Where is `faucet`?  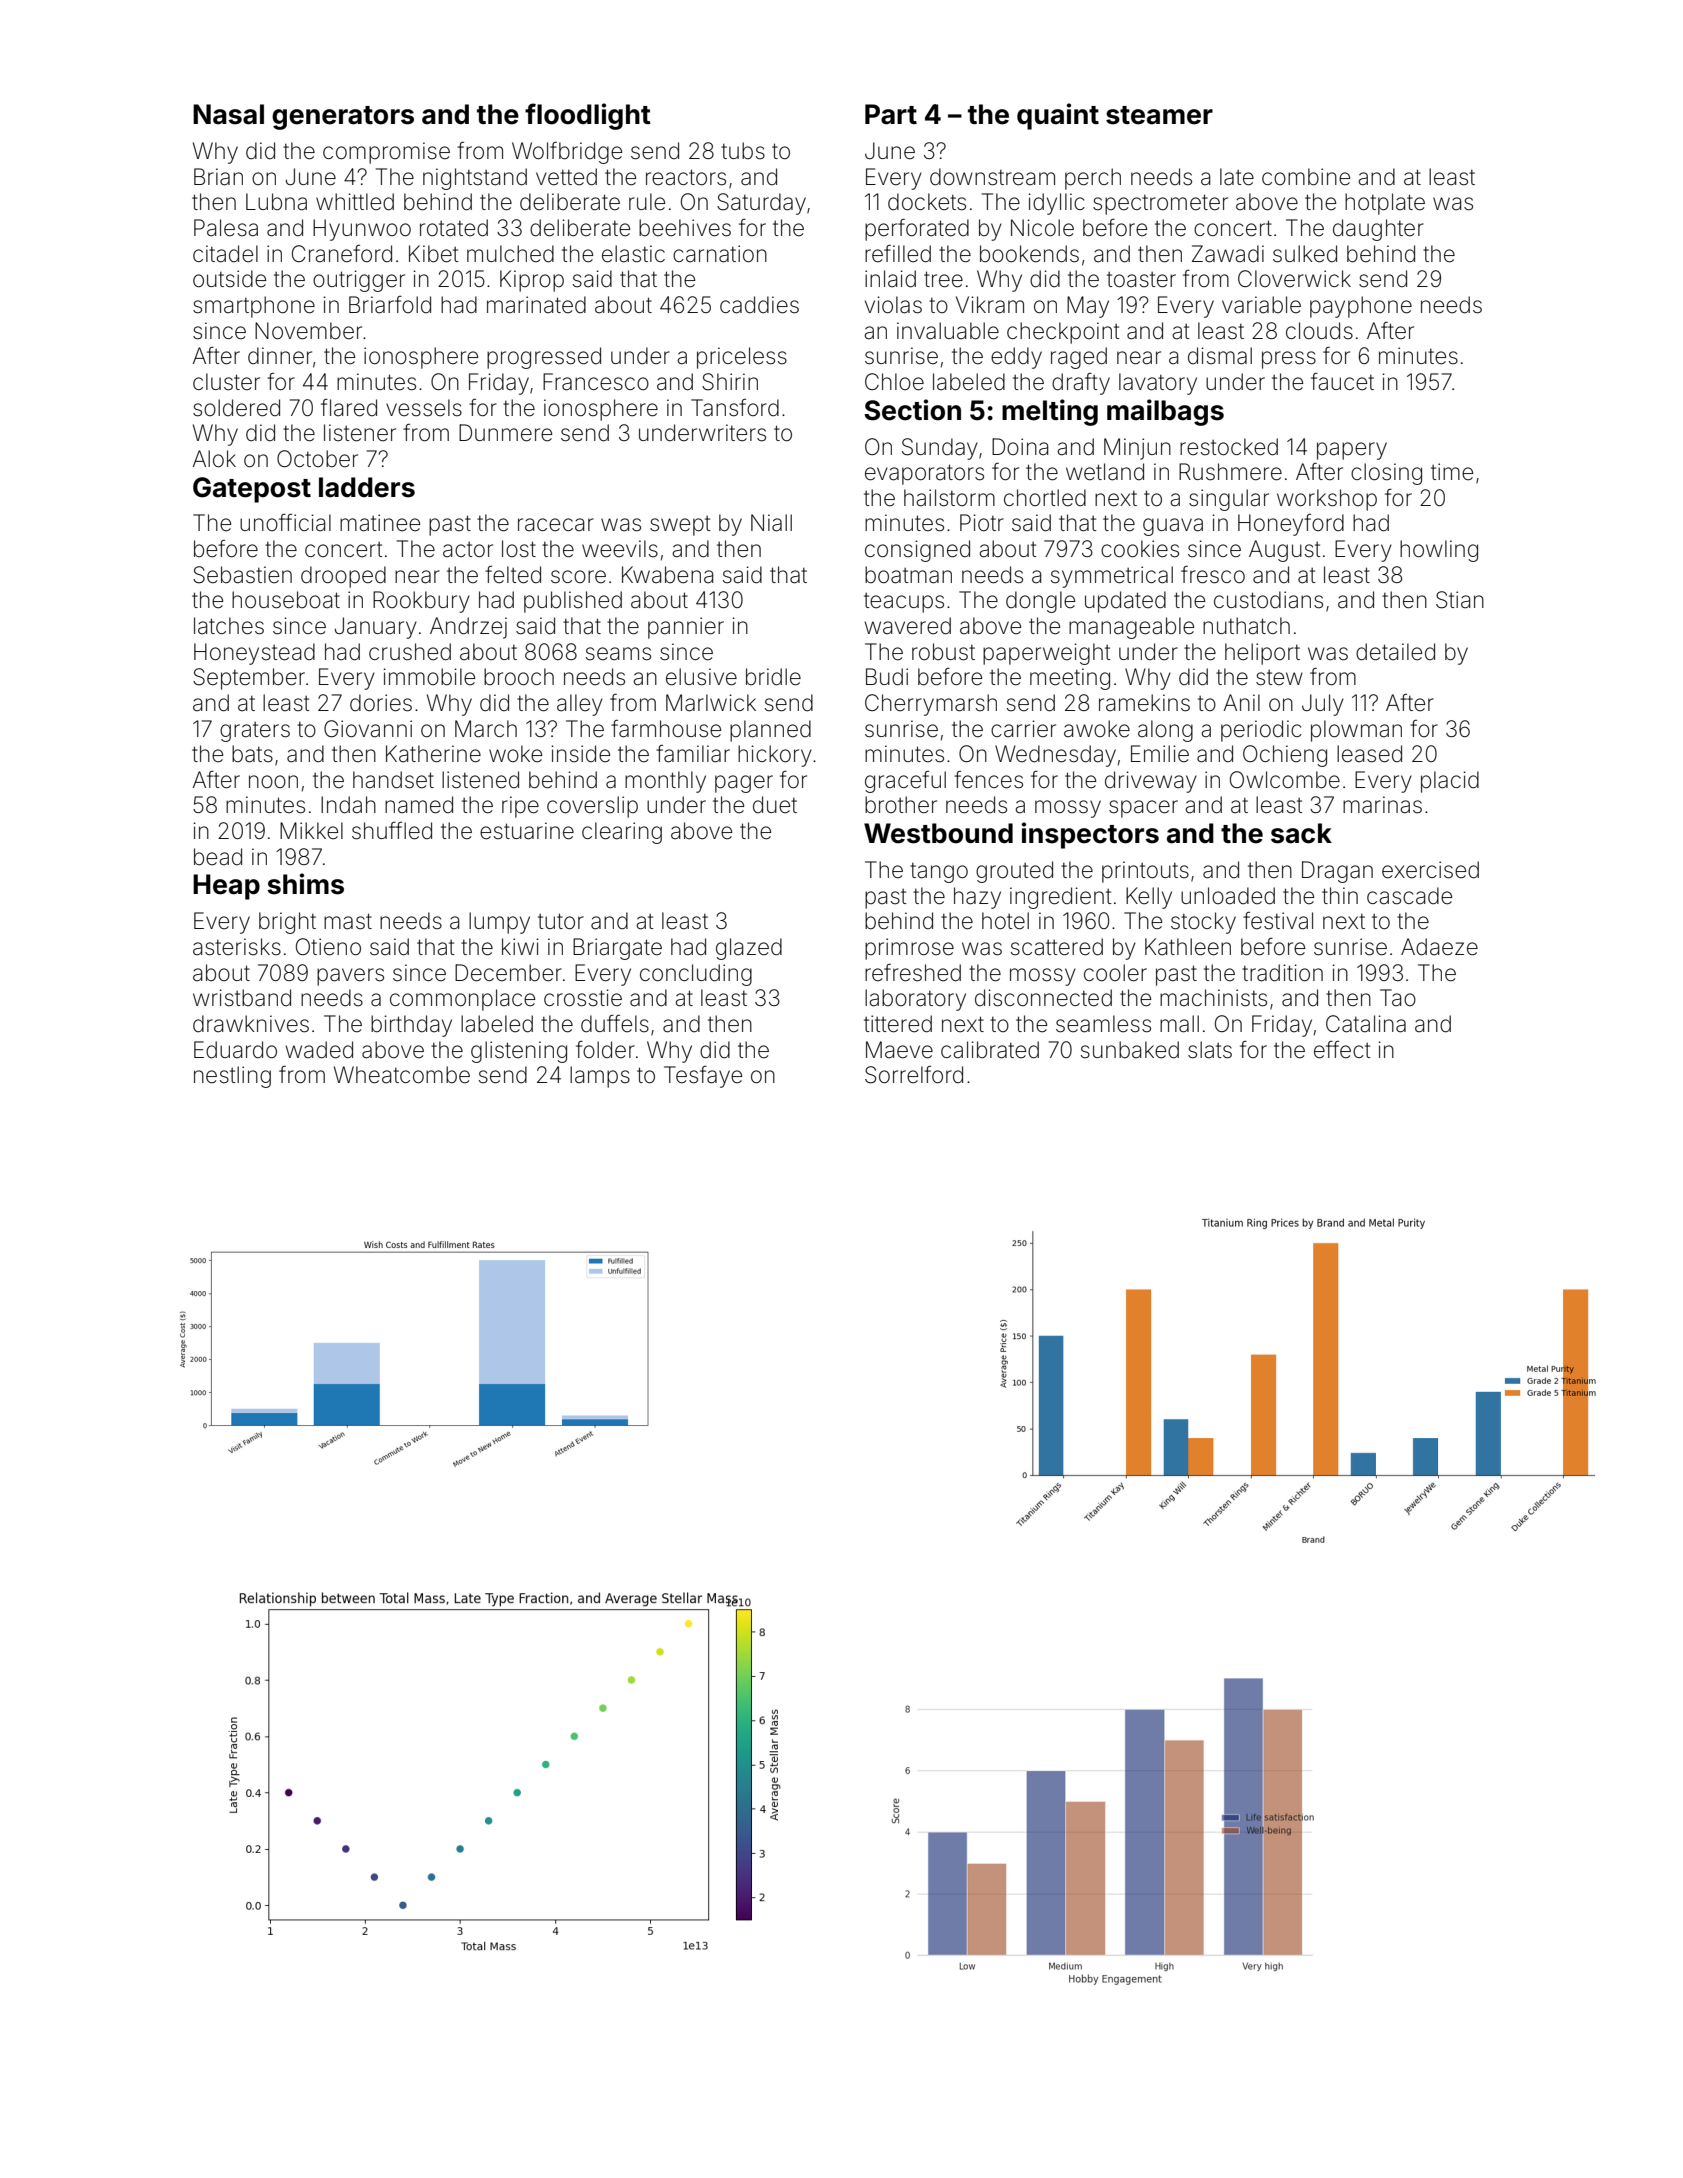 faucet is located at coordinates (1342, 382).
